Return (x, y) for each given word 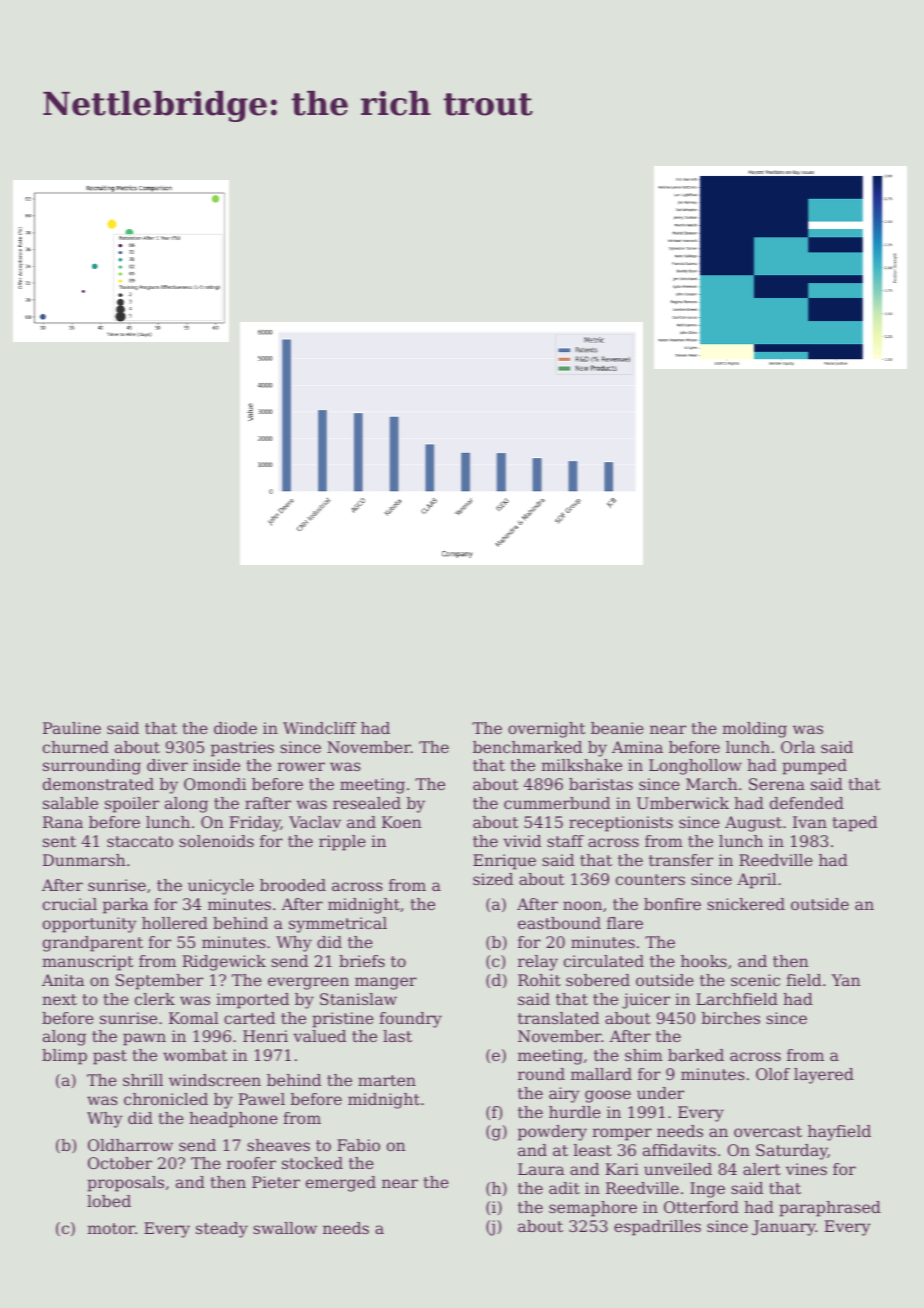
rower (301, 766)
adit (564, 1188)
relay (538, 963)
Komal (194, 1018)
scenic (755, 980)
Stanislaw (358, 999)
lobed (109, 1201)
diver (167, 765)
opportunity (90, 925)
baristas (601, 784)
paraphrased (830, 1209)
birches (731, 1018)
